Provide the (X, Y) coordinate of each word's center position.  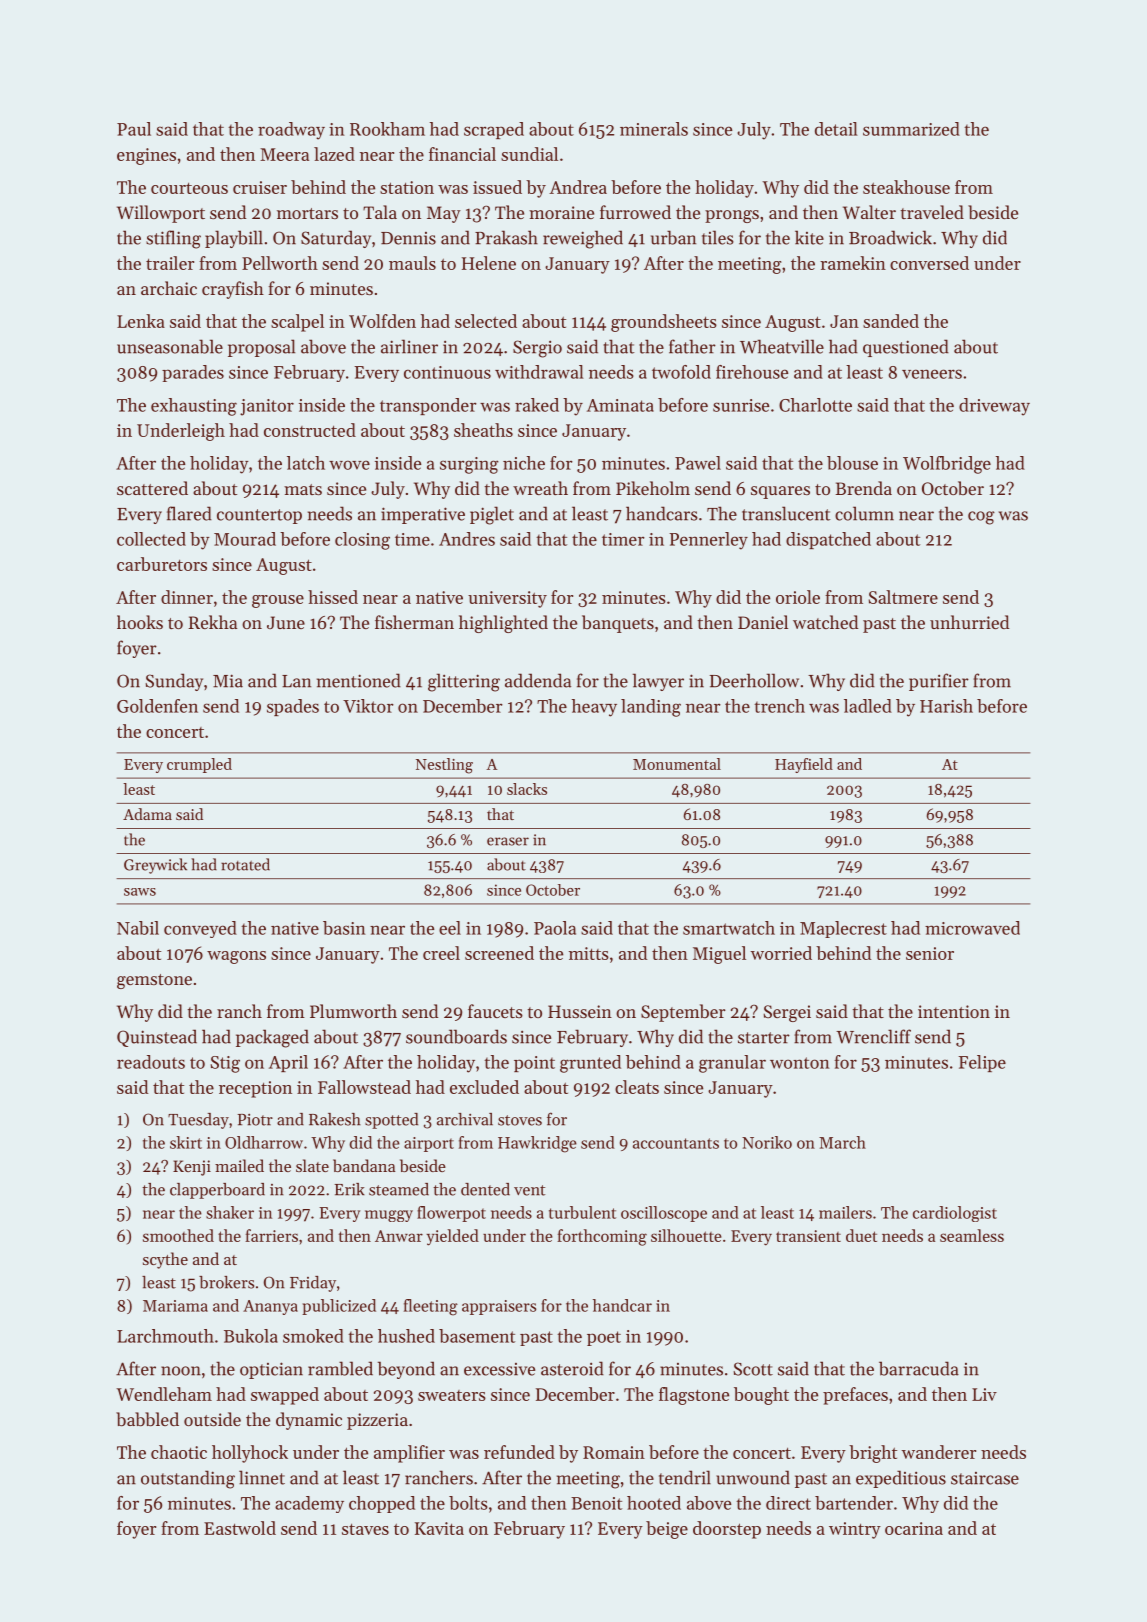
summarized (911, 129)
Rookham (387, 129)
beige (667, 1530)
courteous (189, 188)
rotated (245, 864)
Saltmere (903, 597)
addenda (538, 680)
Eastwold (240, 1528)
